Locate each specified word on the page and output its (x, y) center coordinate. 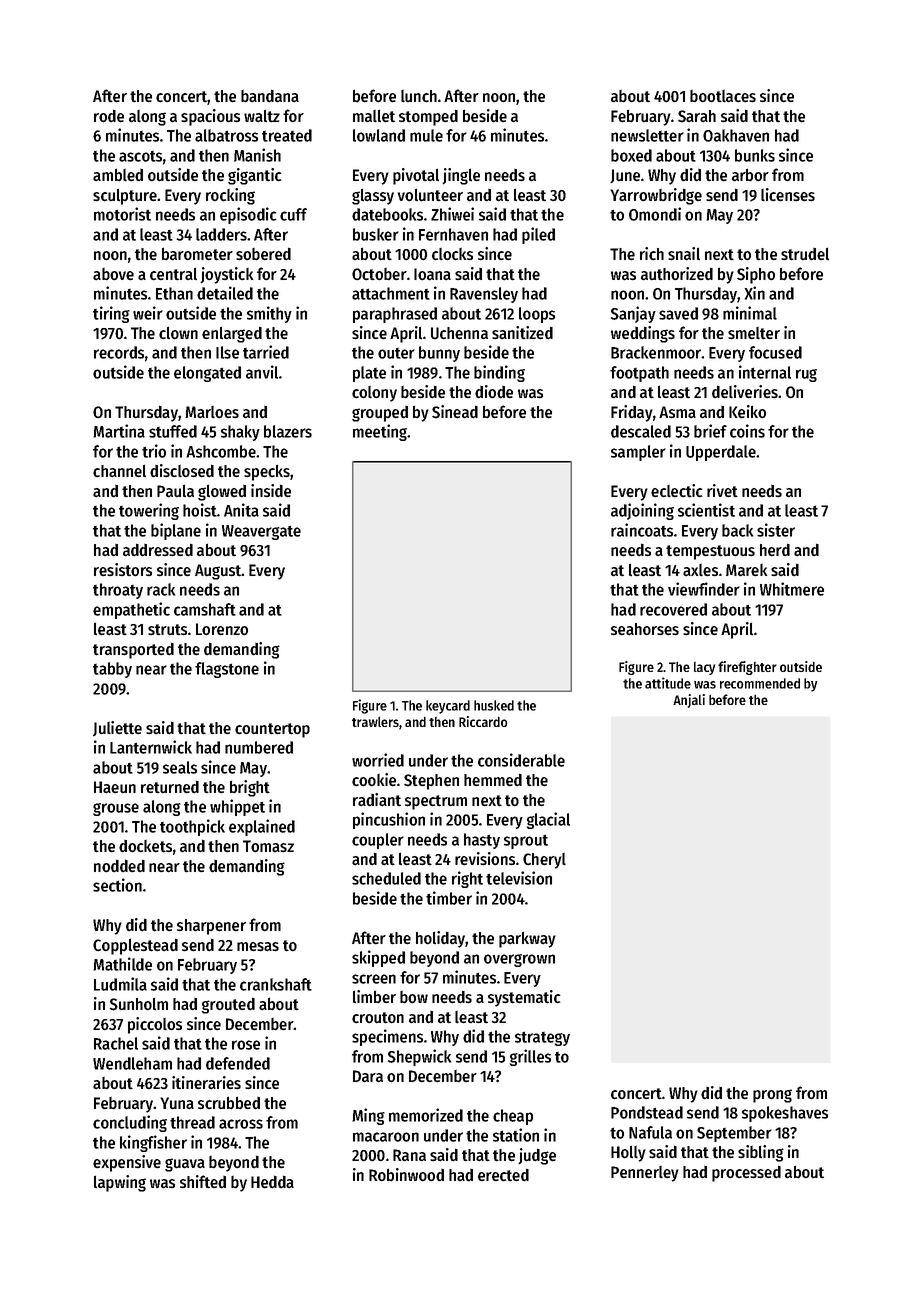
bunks (755, 155)
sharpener (211, 927)
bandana (270, 95)
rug (806, 375)
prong (772, 1096)
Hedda (272, 1181)
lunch (419, 96)
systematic (524, 998)
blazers (288, 431)
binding (499, 373)
